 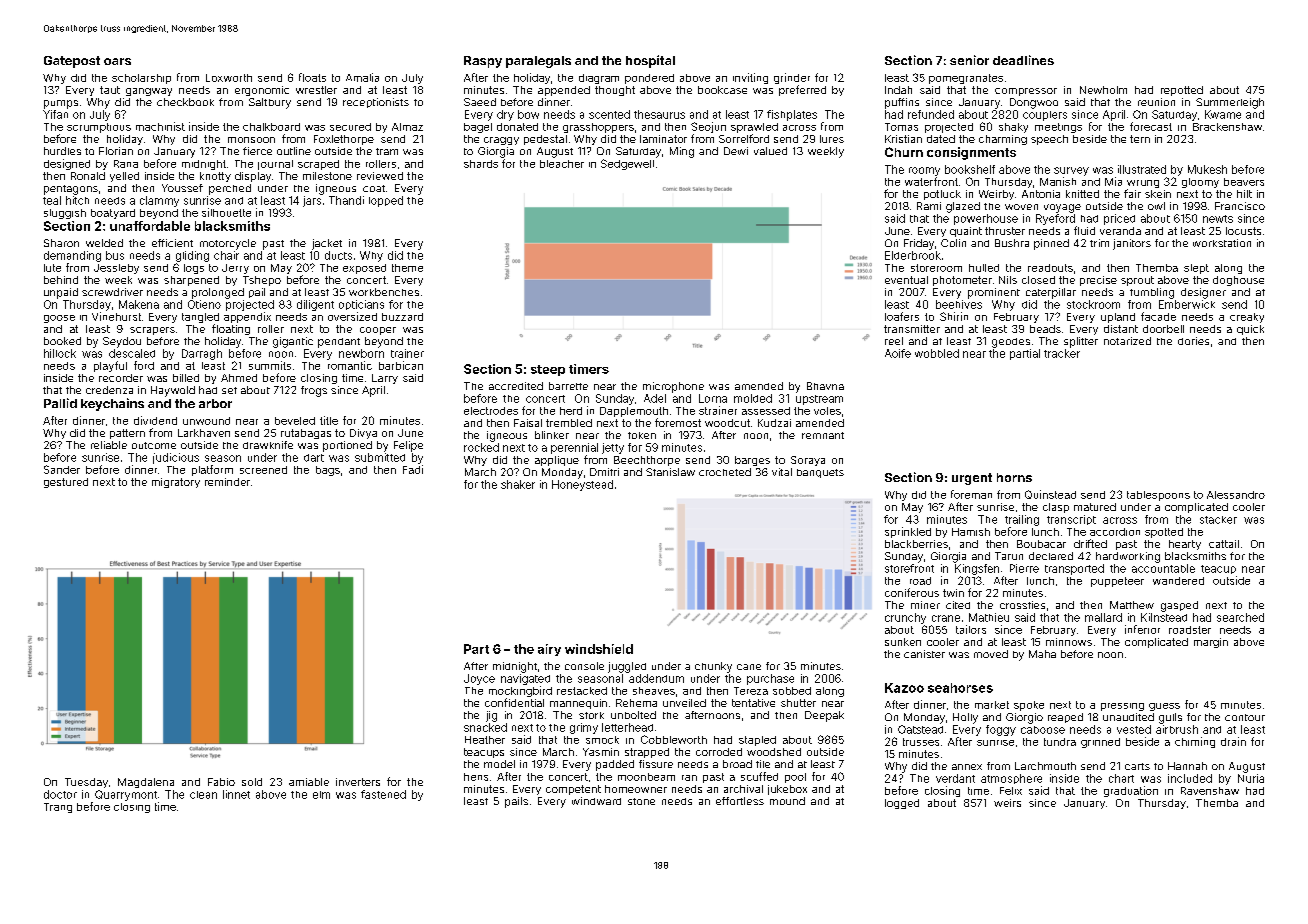 I want to click on paralegals, so click(x=538, y=62).
